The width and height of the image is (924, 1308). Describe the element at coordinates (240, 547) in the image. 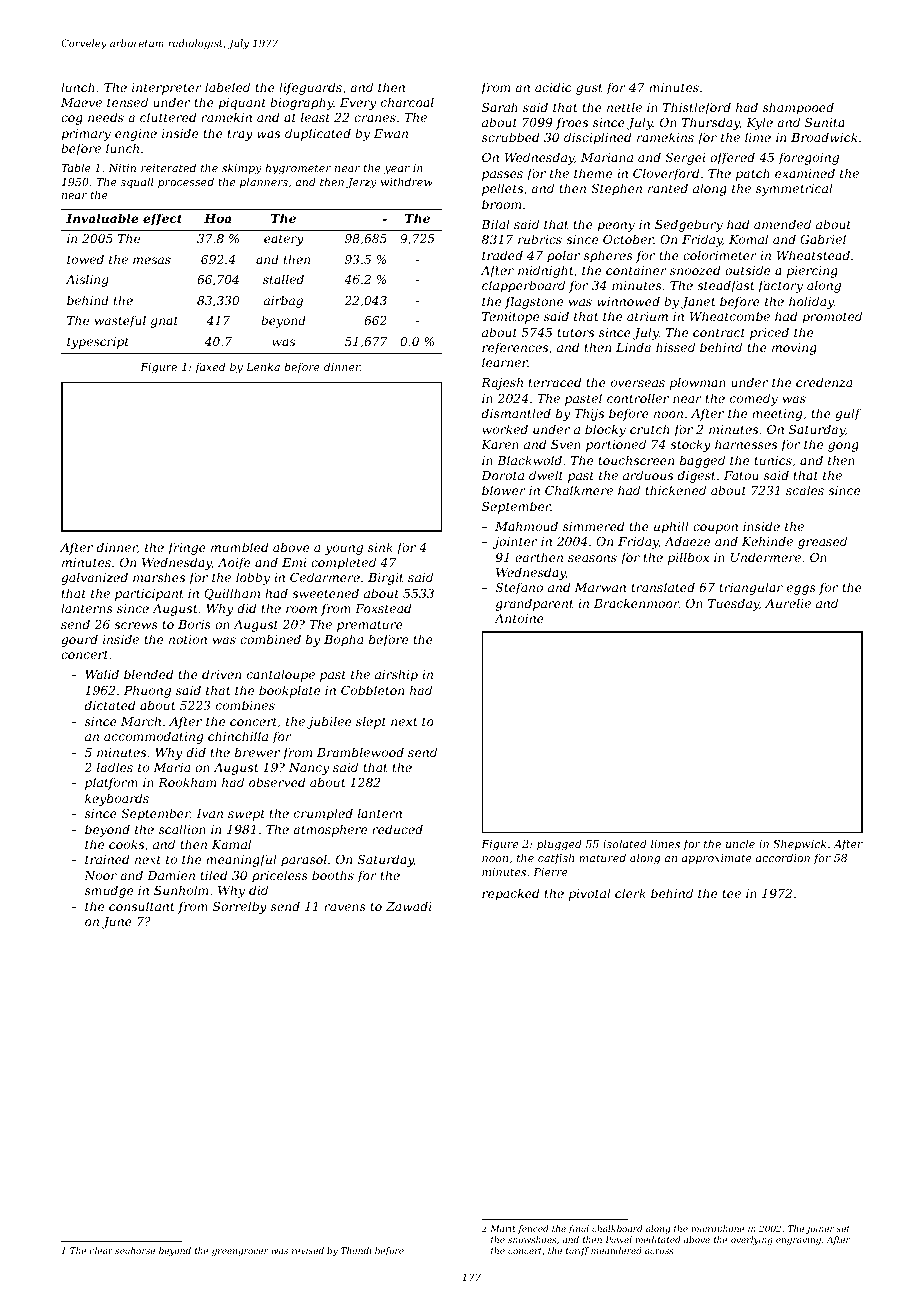

I see `mumbled` at that location.
